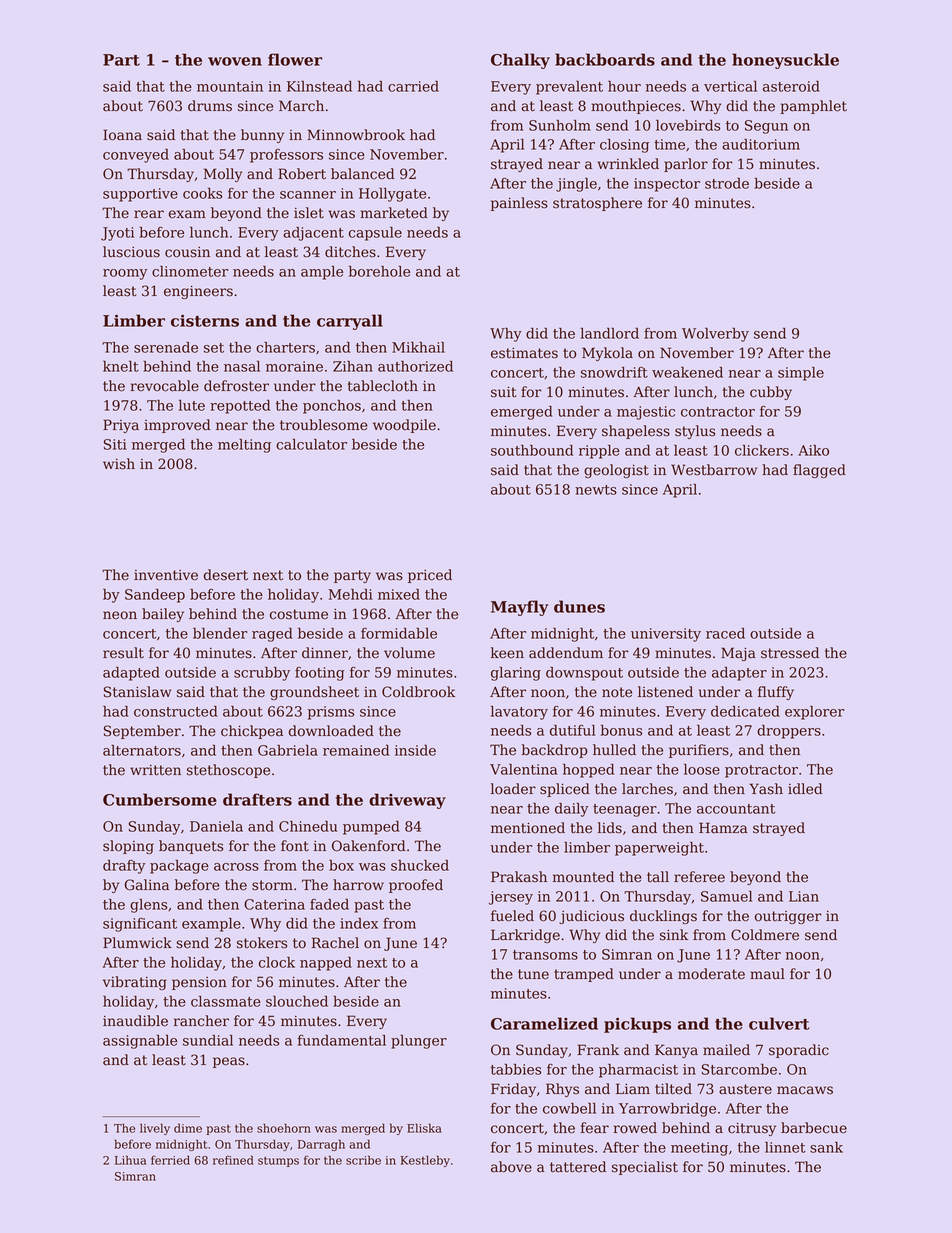 Image resolution: width=952 pixels, height=1233 pixels. What do you see at coordinates (420, 865) in the page?
I see `shucked` at bounding box center [420, 865].
